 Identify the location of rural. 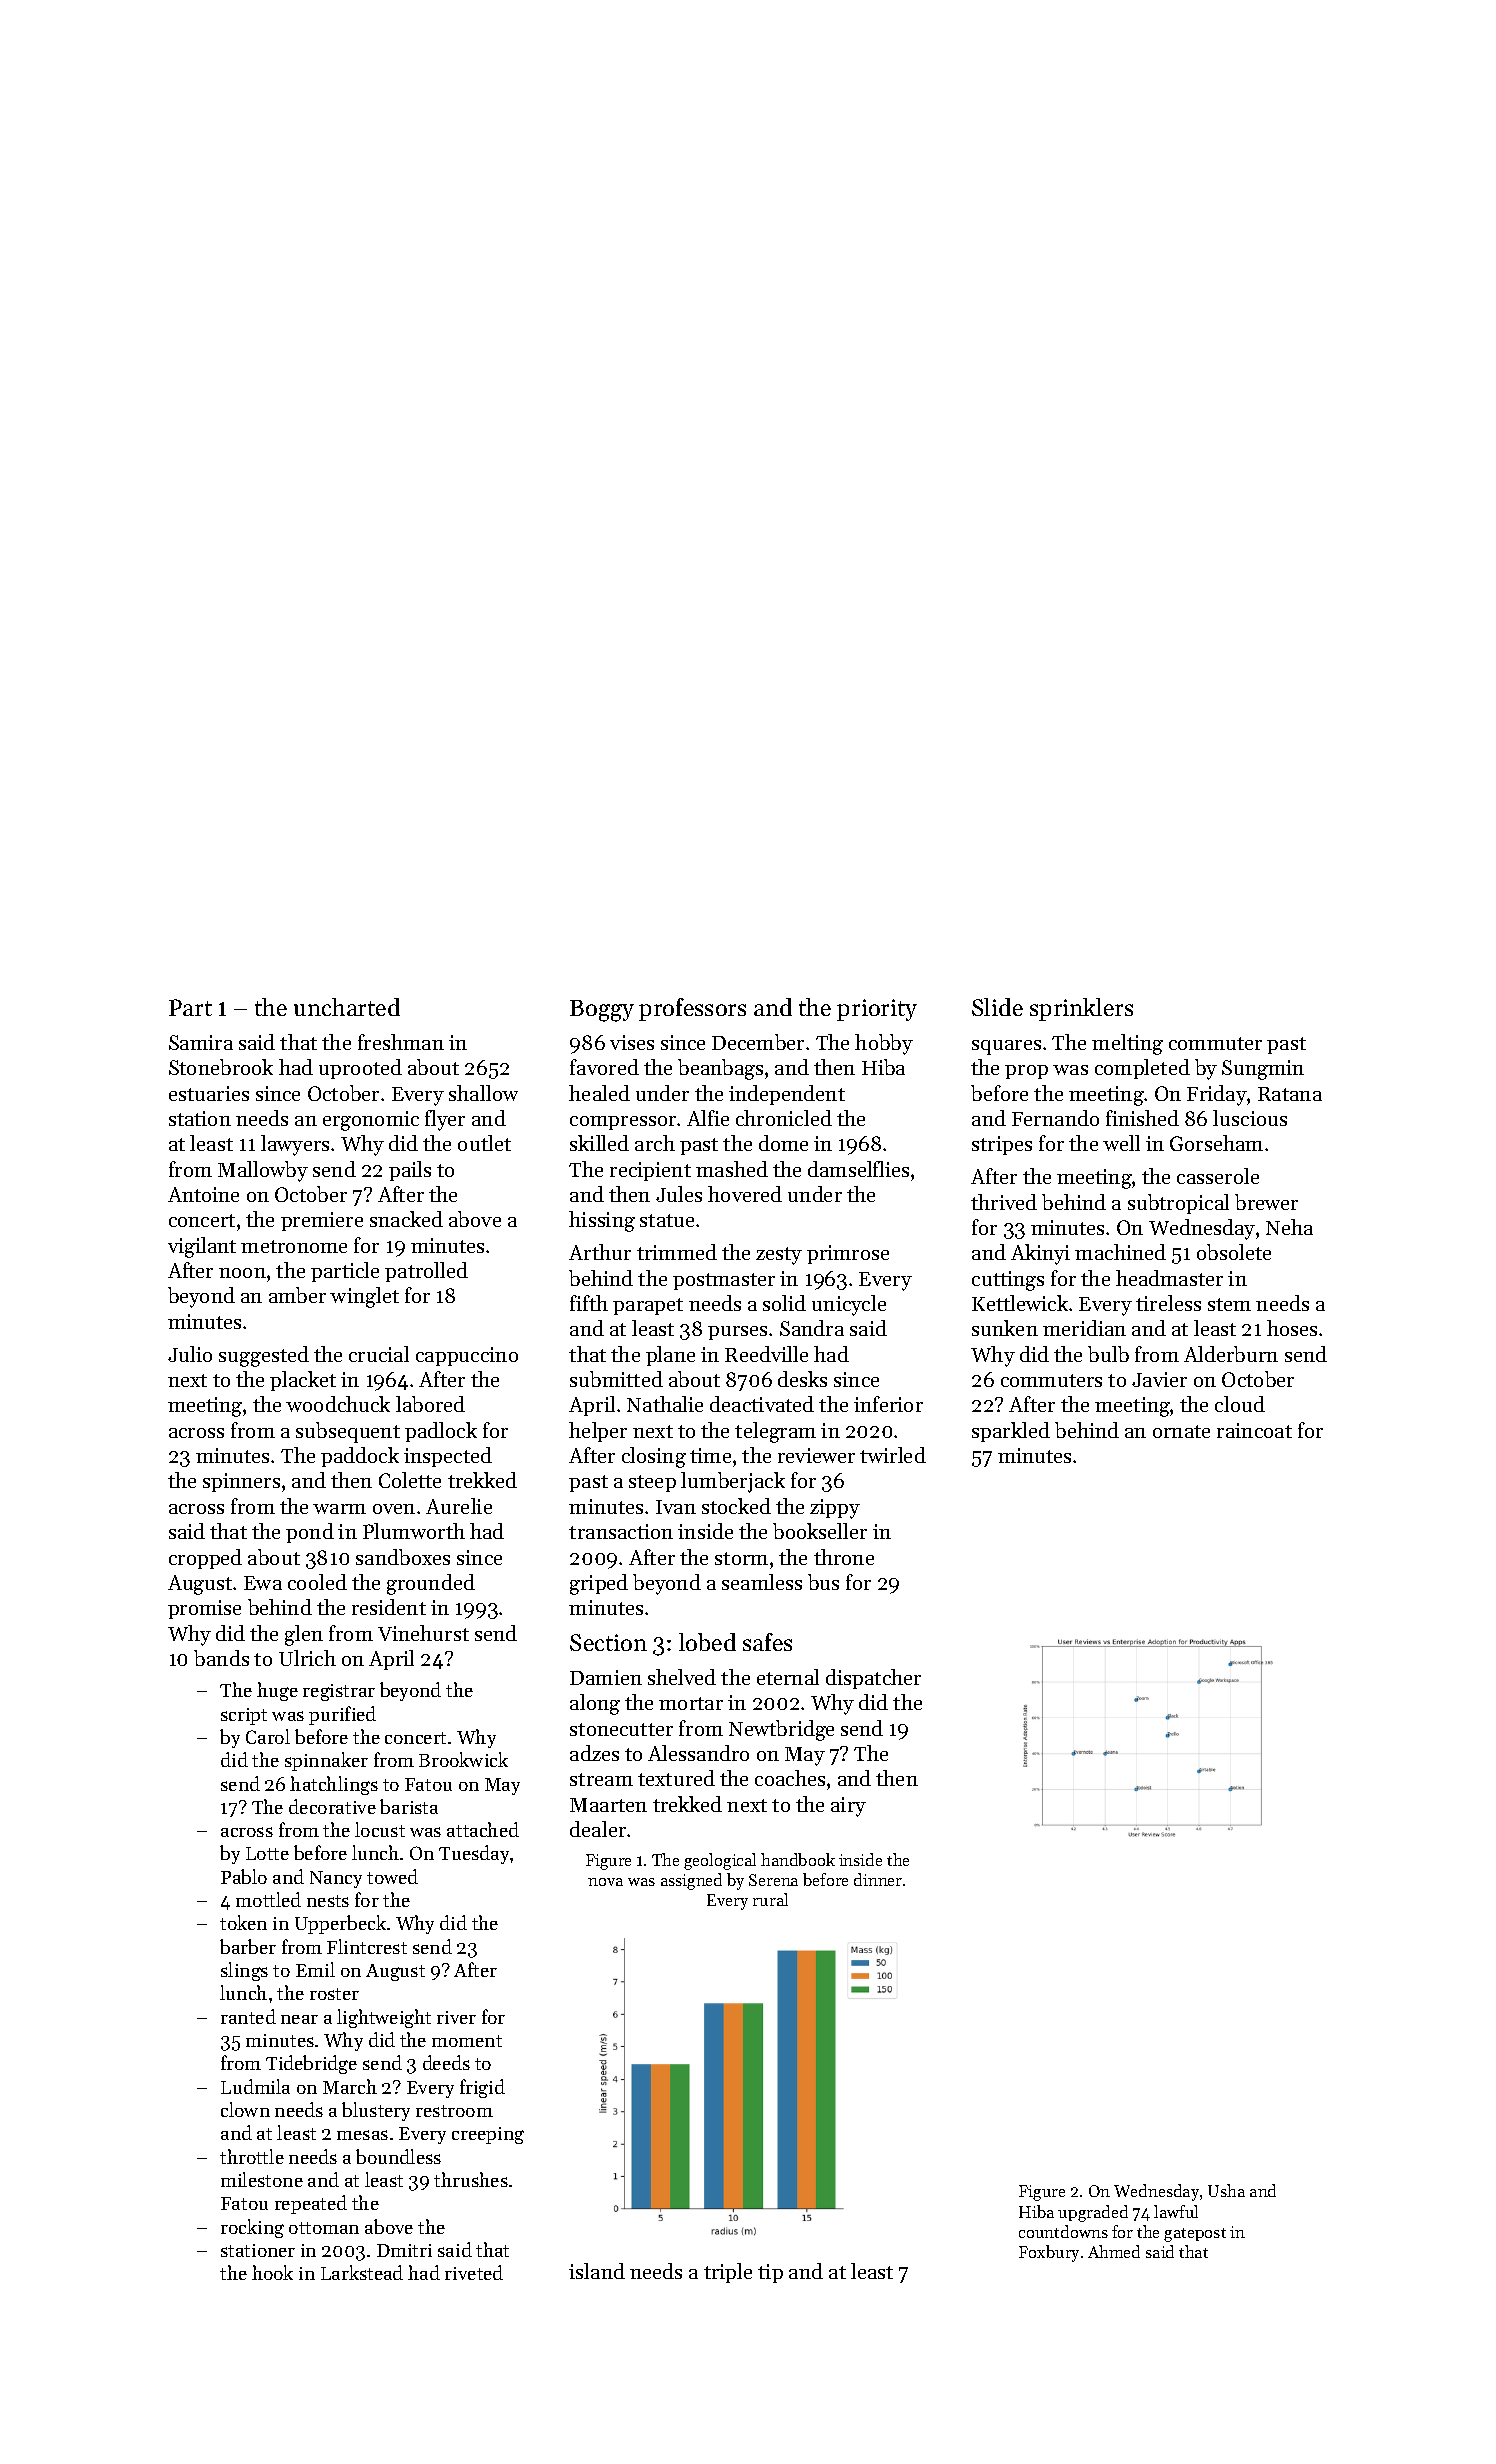
(770, 1899).
